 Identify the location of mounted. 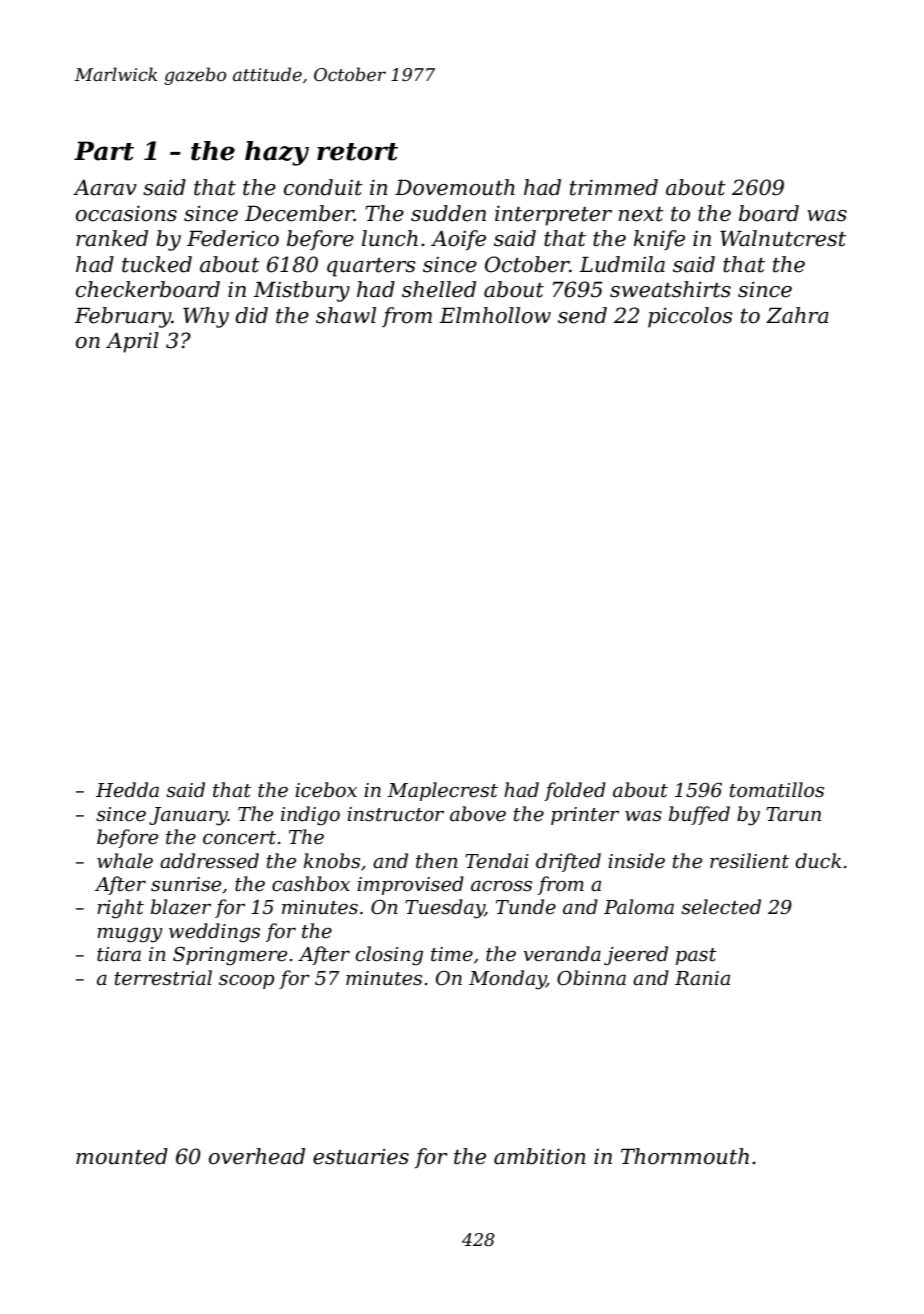
(122, 1156).
